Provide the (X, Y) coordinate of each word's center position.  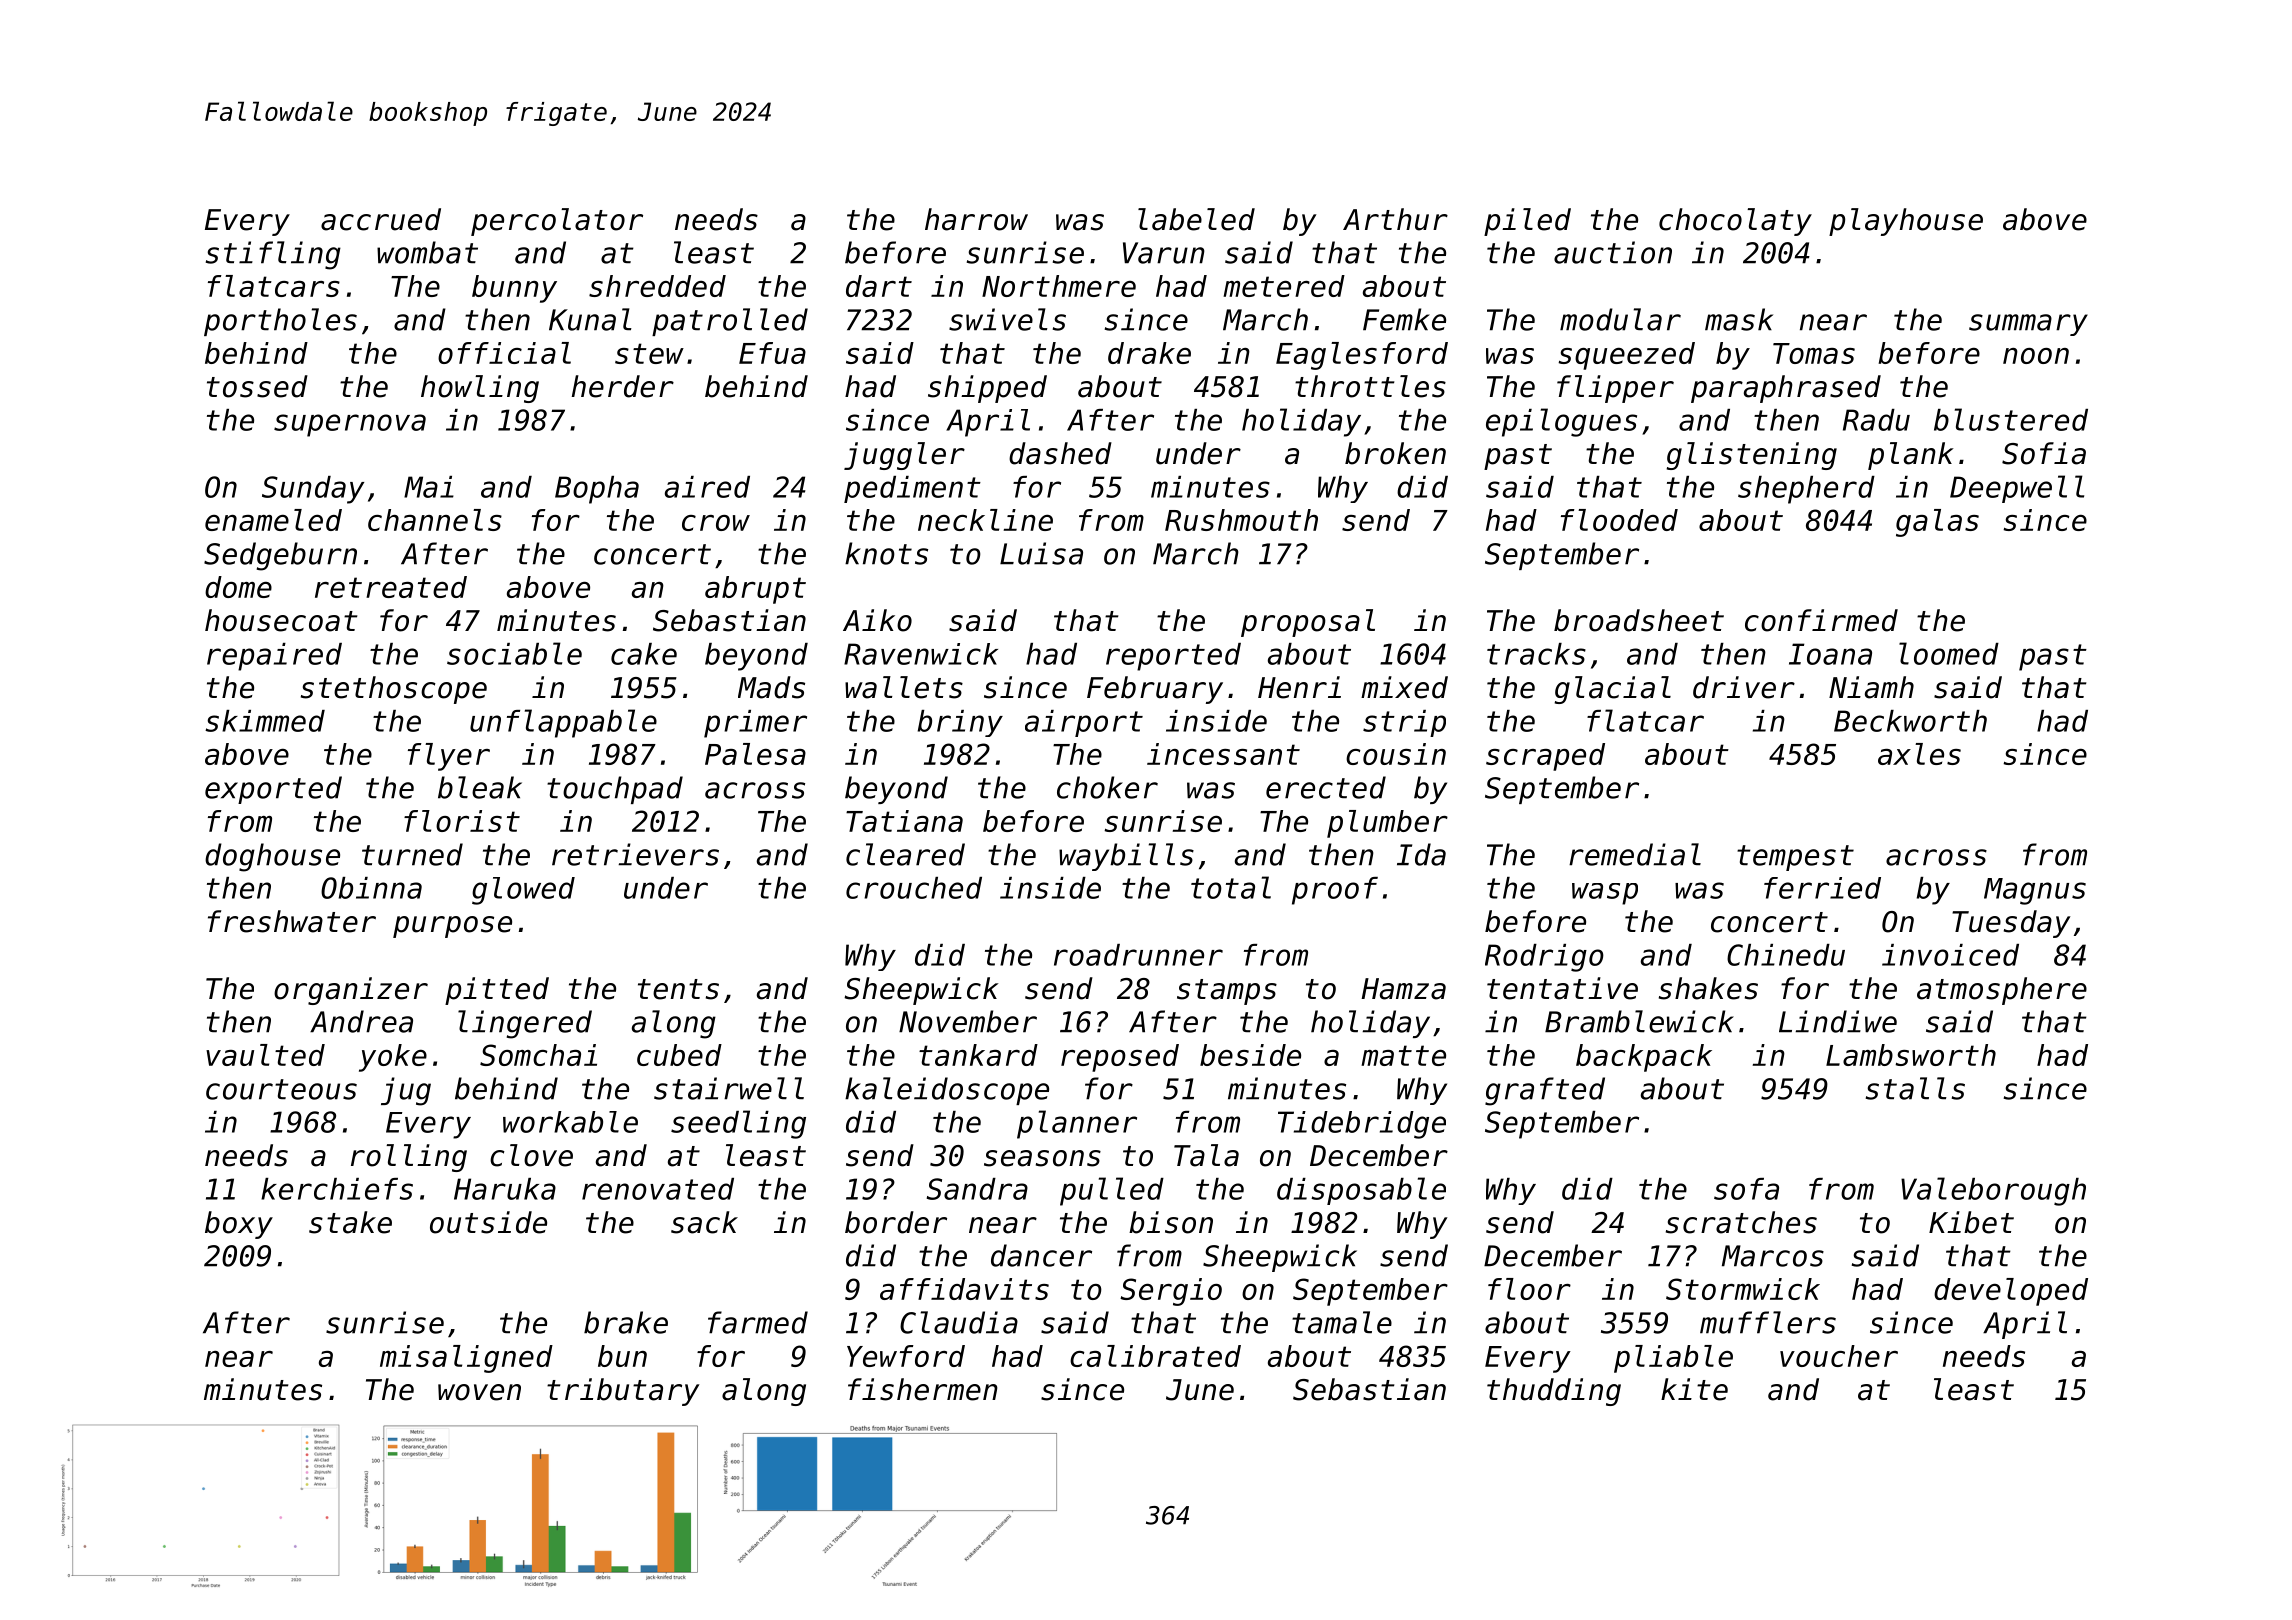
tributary (623, 1392)
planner (1077, 1124)
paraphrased (1786, 389)
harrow (976, 219)
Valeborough (1993, 1191)
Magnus (2035, 891)
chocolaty (1735, 222)
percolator (557, 222)
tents (678, 989)
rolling (409, 1158)
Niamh (1871, 687)
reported (1173, 657)
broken (1395, 453)
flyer (449, 757)
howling (480, 389)
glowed (523, 891)
